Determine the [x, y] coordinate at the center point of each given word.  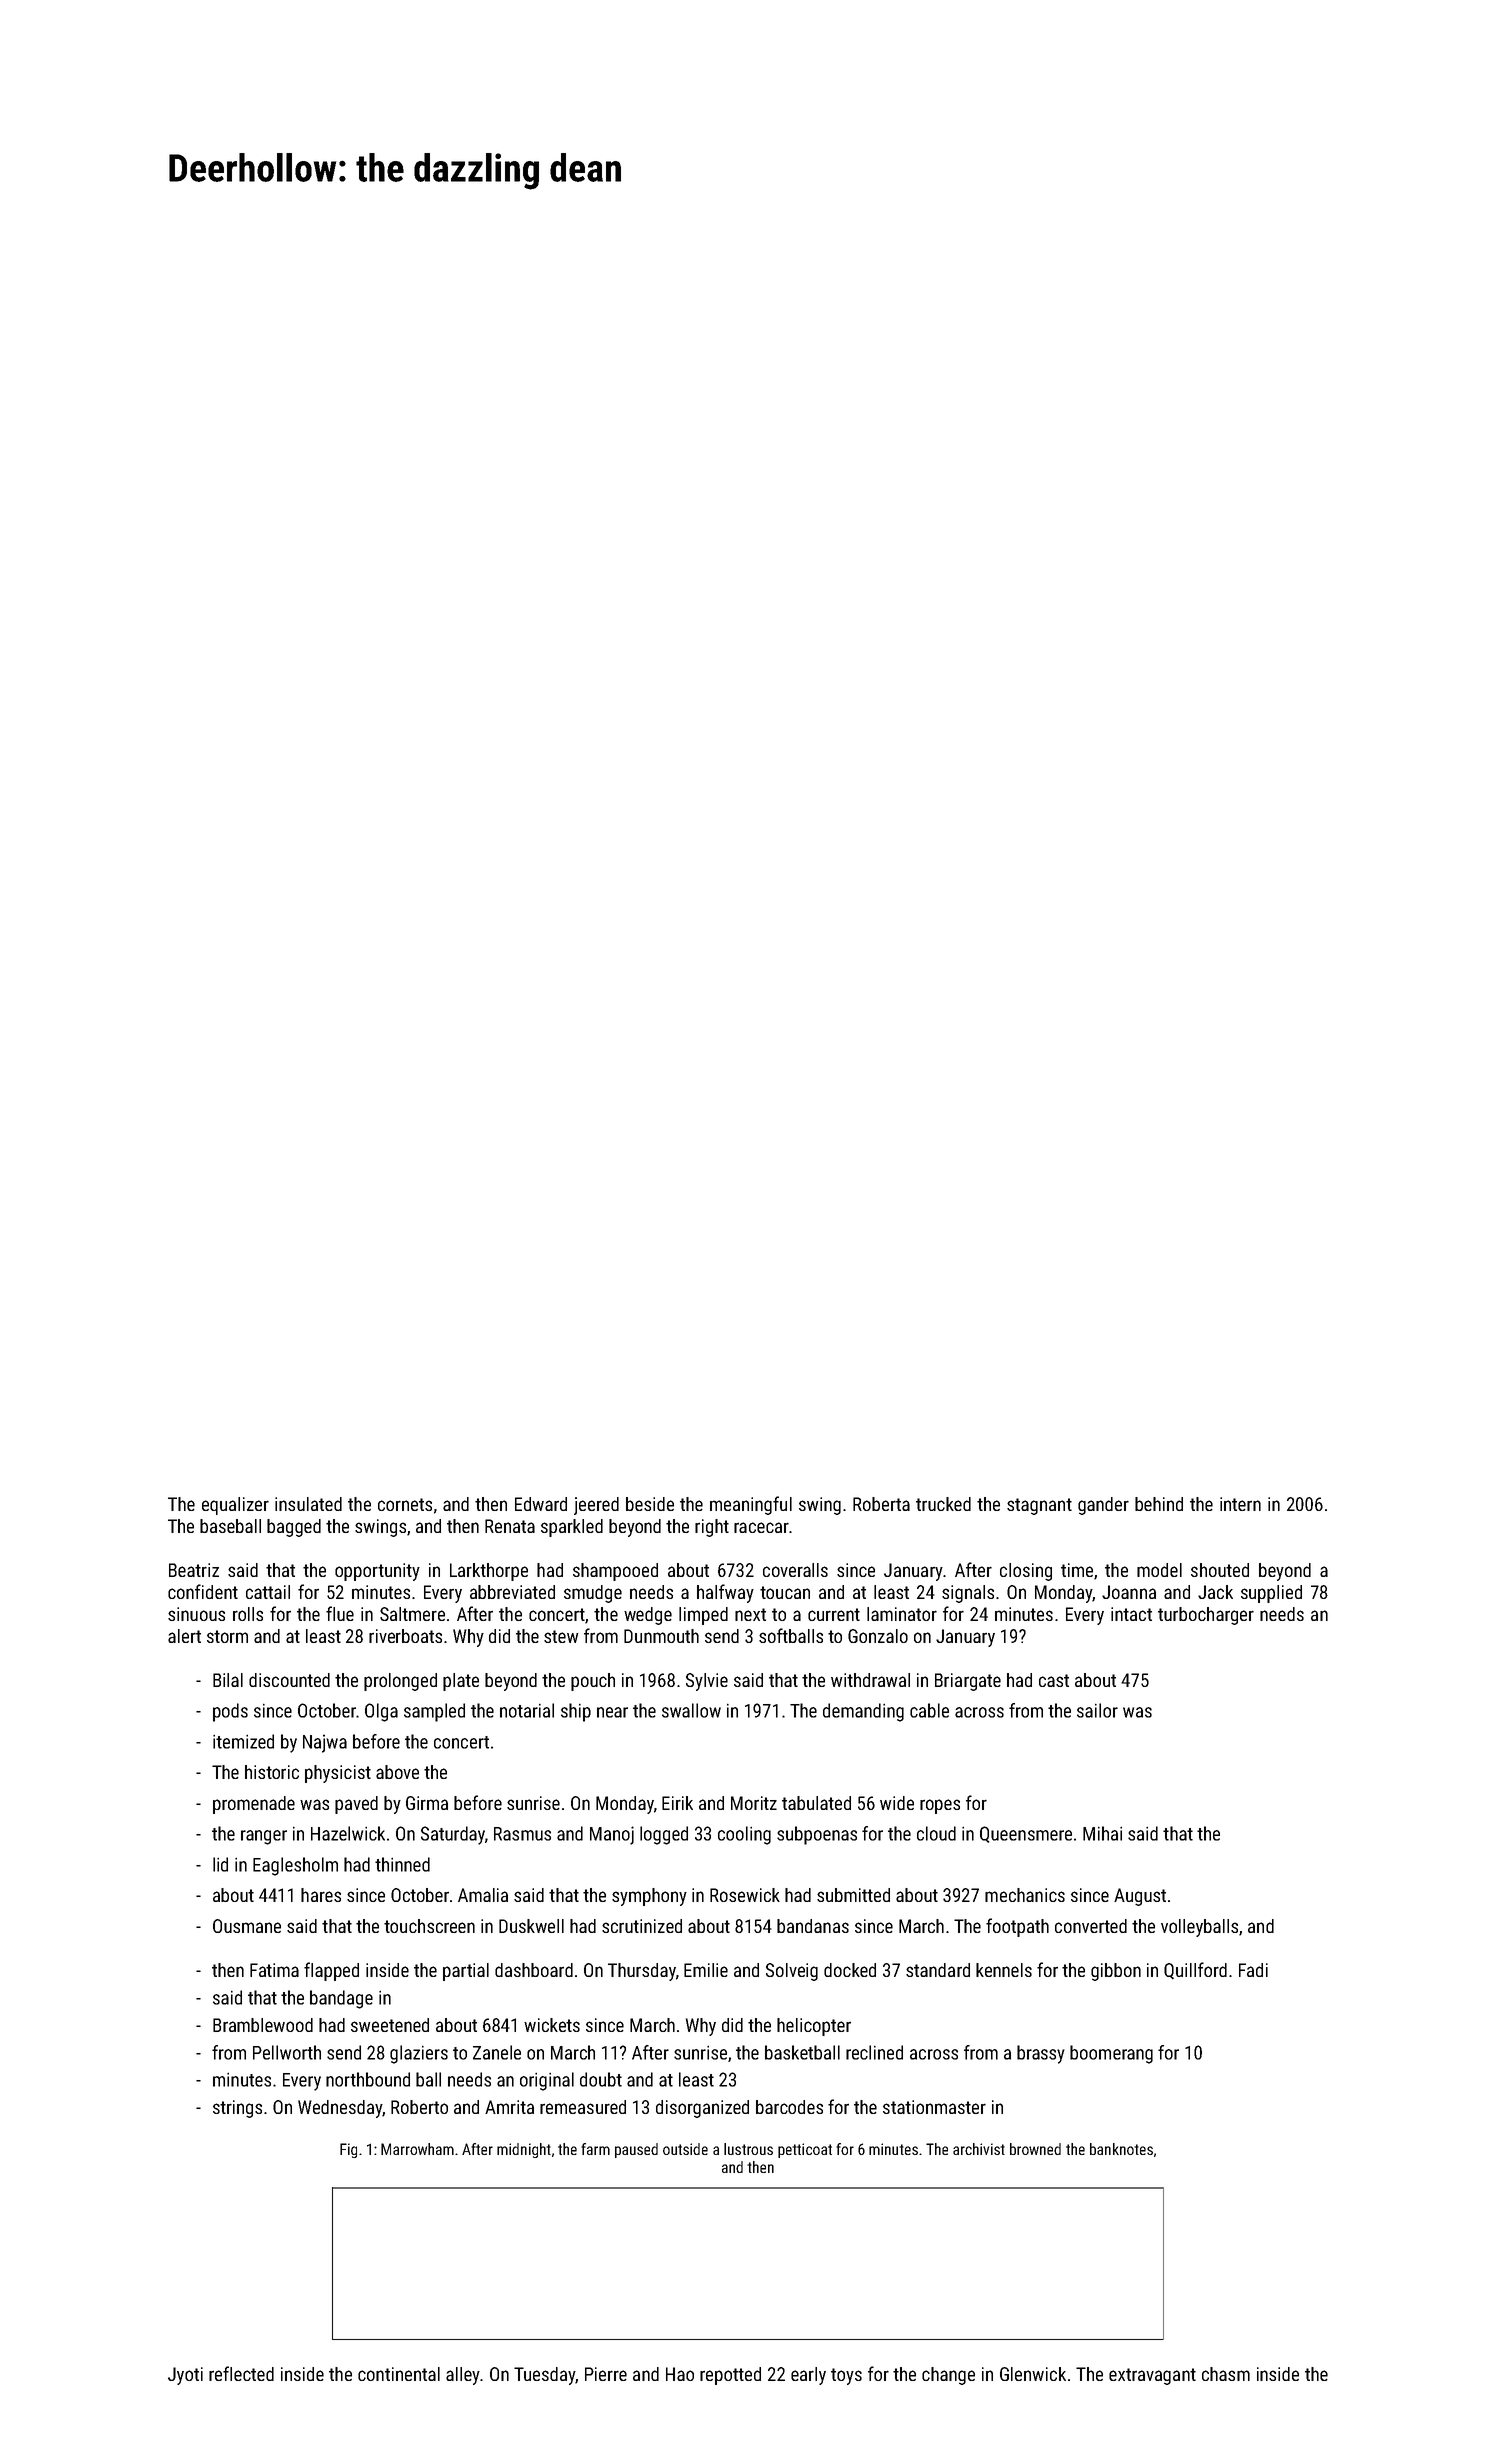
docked [850, 1970]
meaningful [751, 1505]
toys [846, 2376]
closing [1026, 1572]
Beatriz [194, 1570]
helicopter [814, 2027]
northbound [368, 2079]
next [750, 1614]
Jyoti [185, 2376]
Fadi [1253, 1970]
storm [227, 1636]
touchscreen [429, 1926]
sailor [1097, 1710]
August [1140, 1897]
